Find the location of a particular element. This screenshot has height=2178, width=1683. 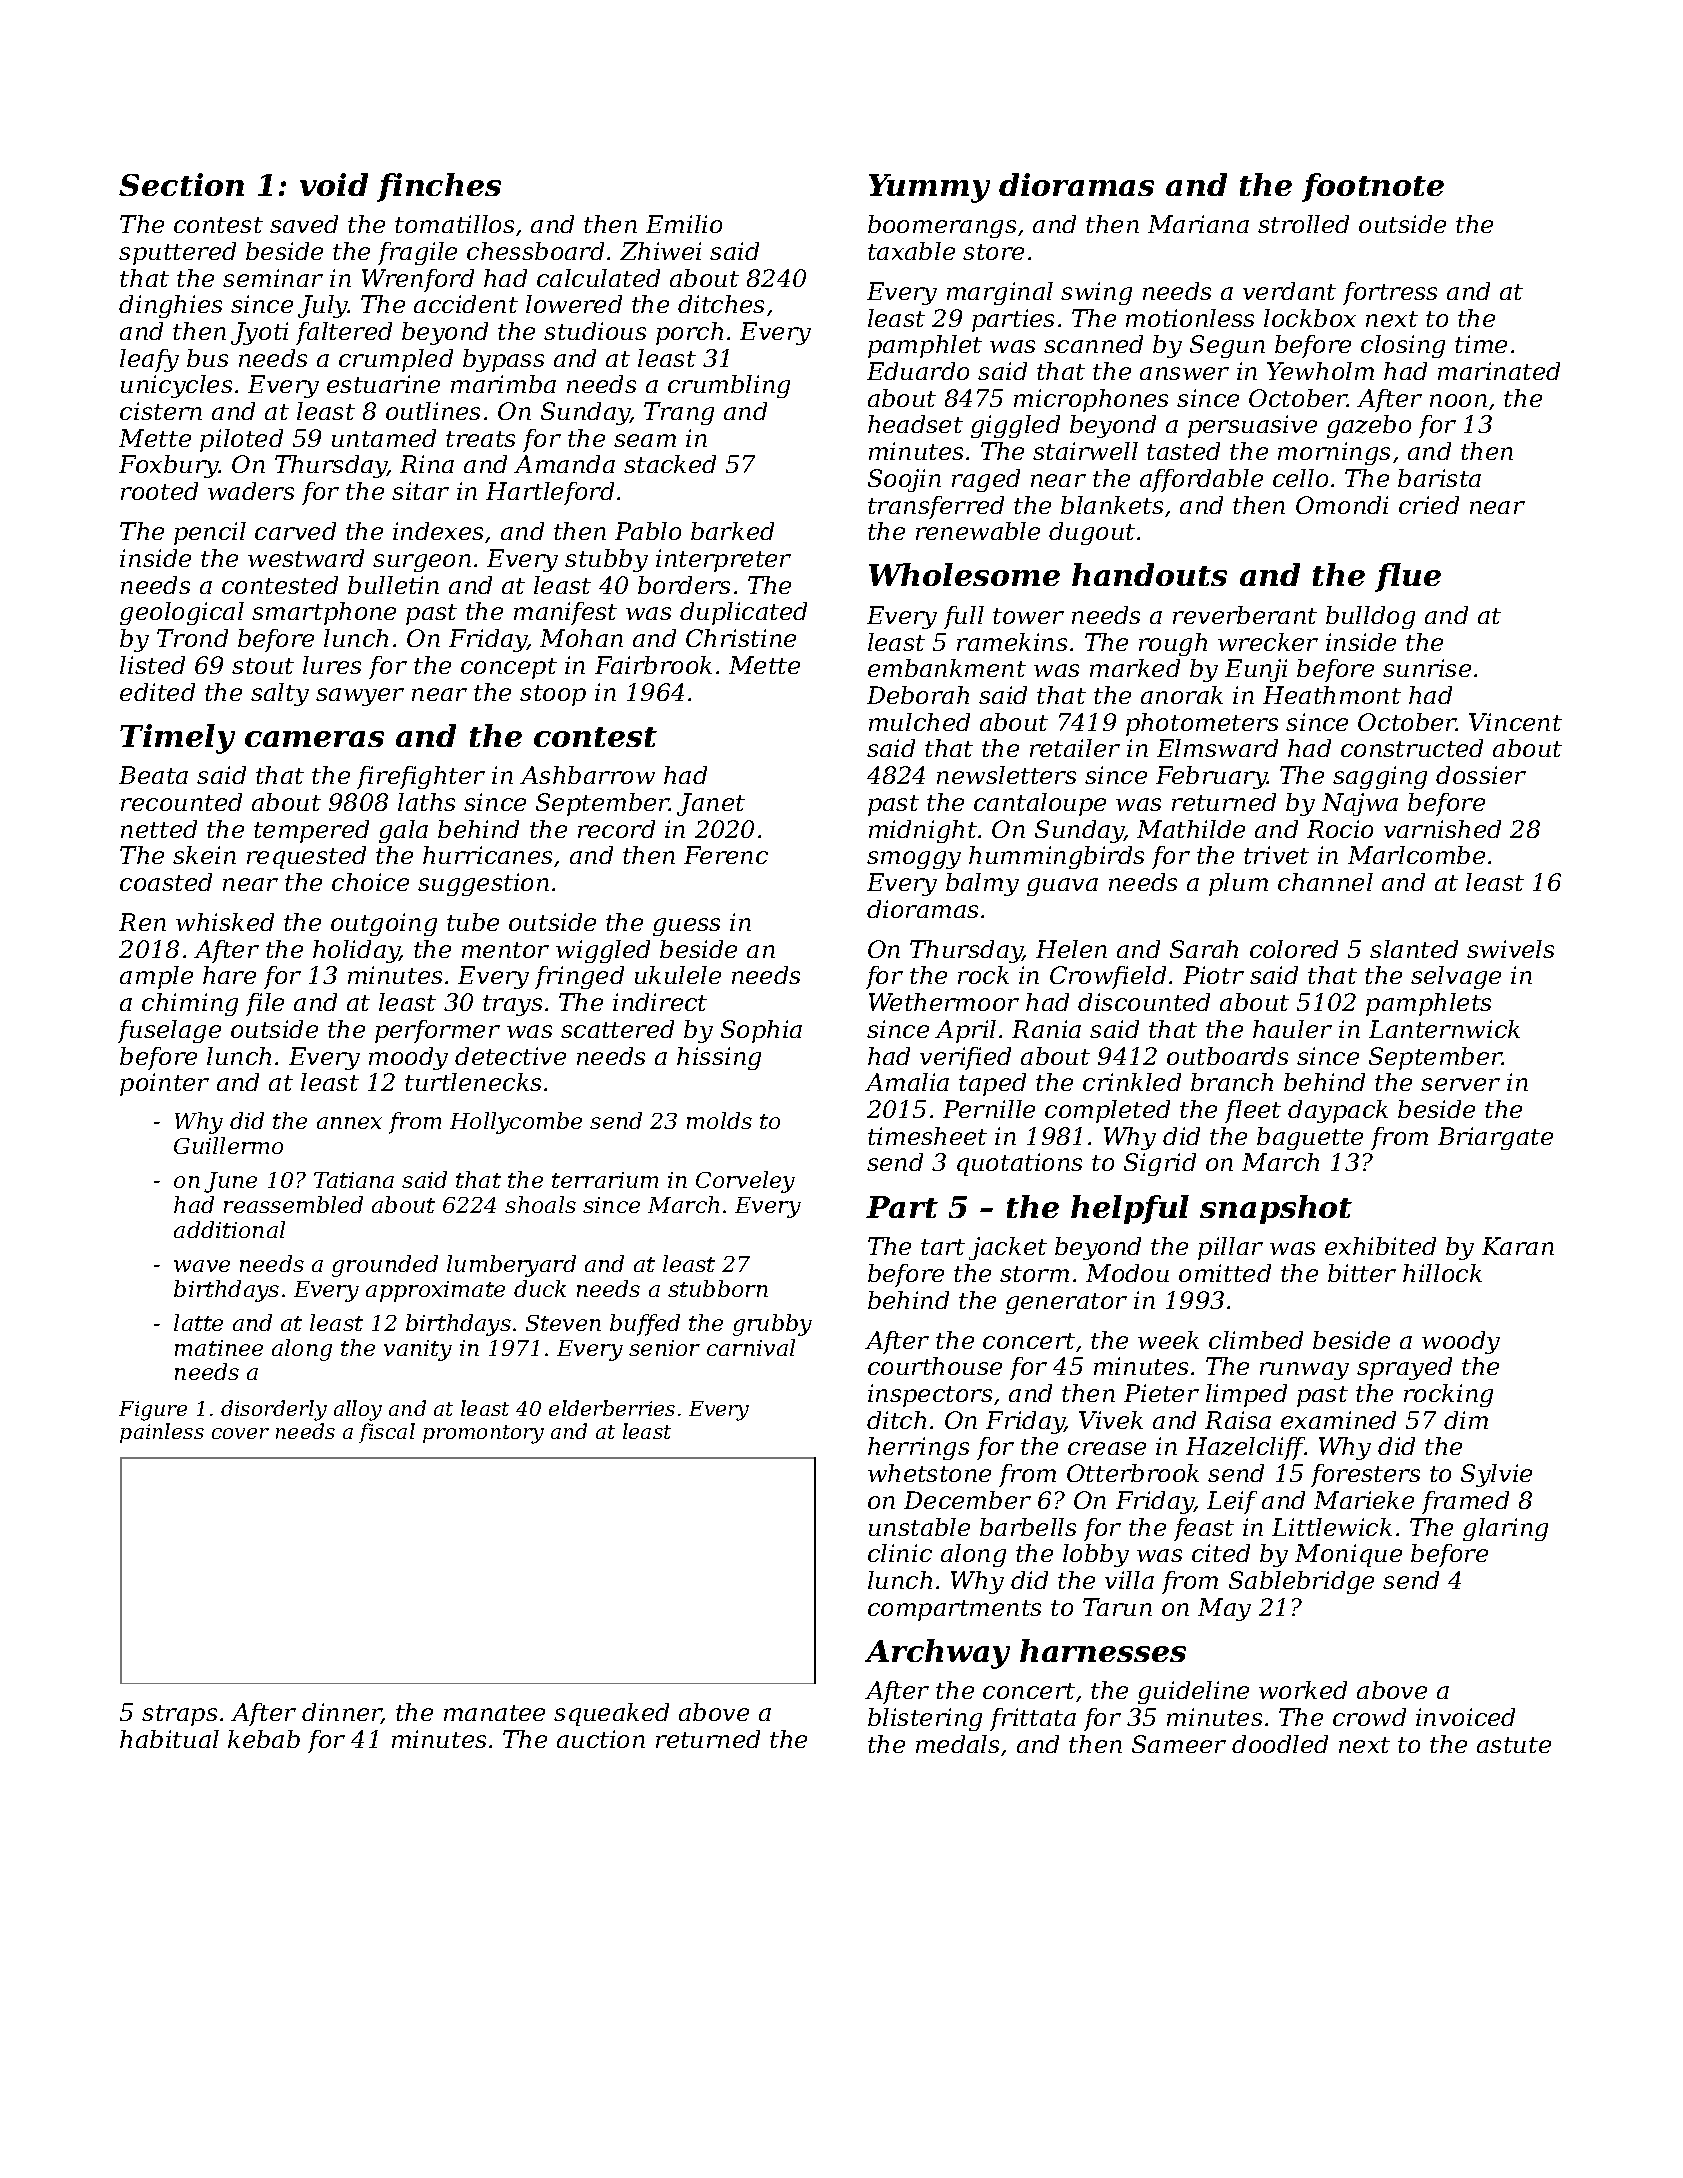

finches is located at coordinates (439, 187).
